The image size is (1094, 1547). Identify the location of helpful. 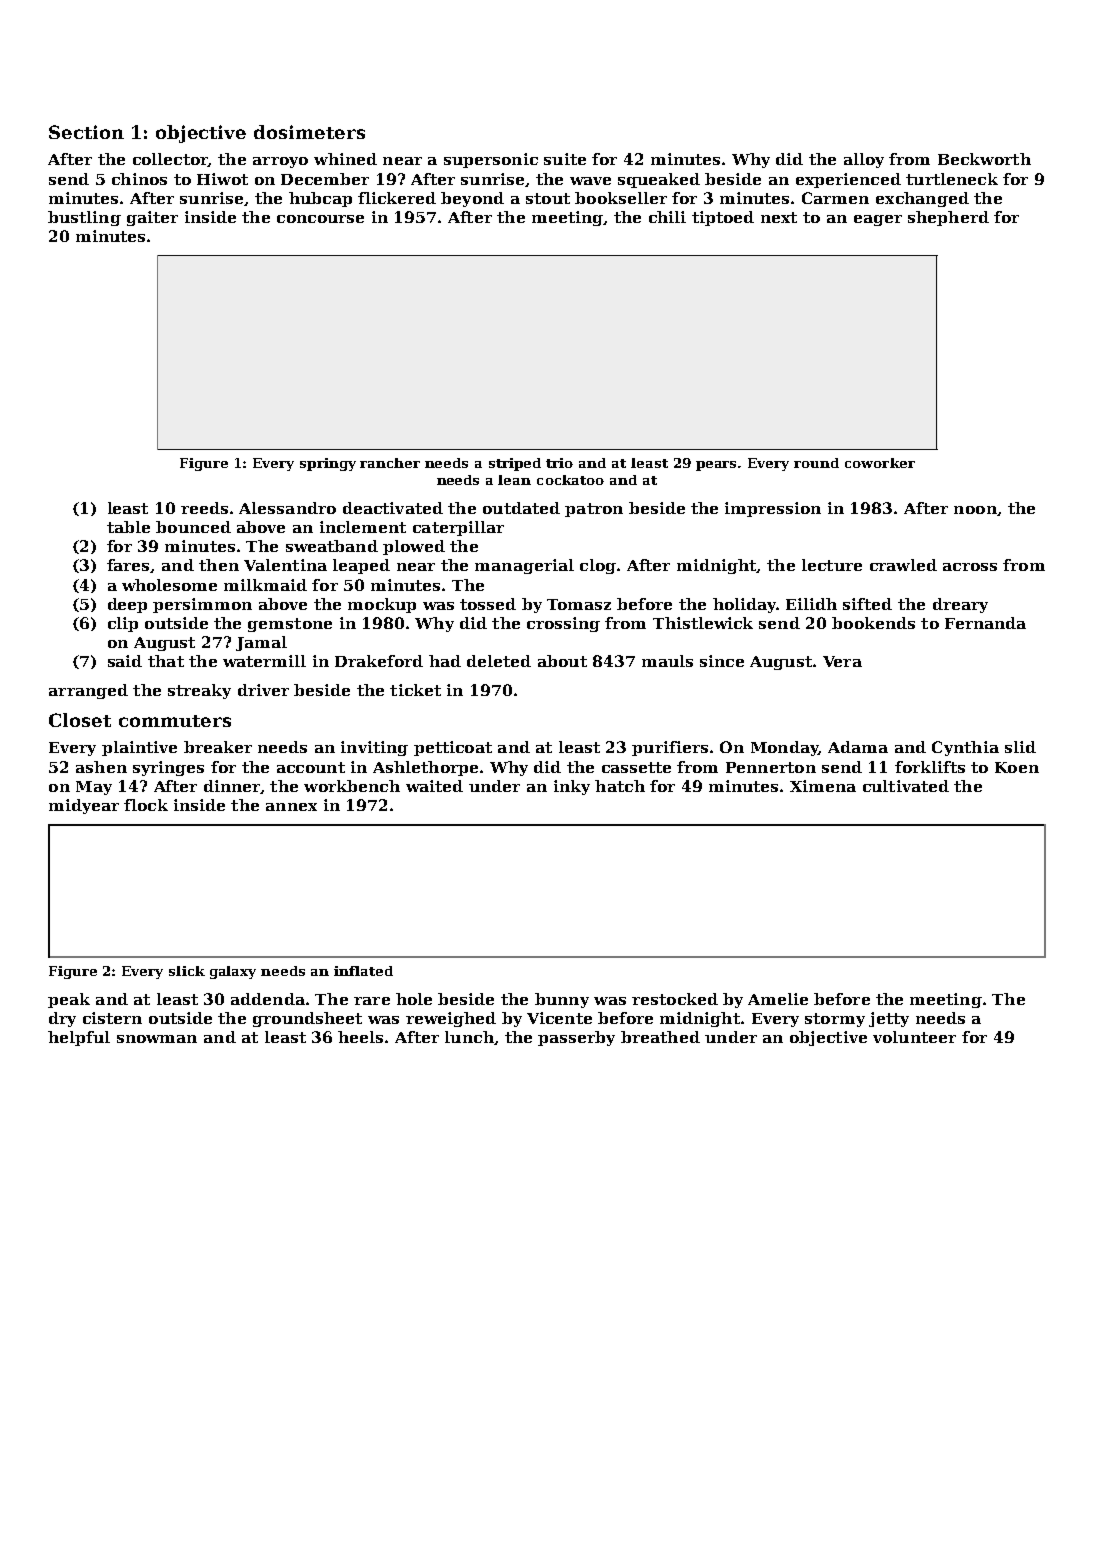
(79, 1038).
